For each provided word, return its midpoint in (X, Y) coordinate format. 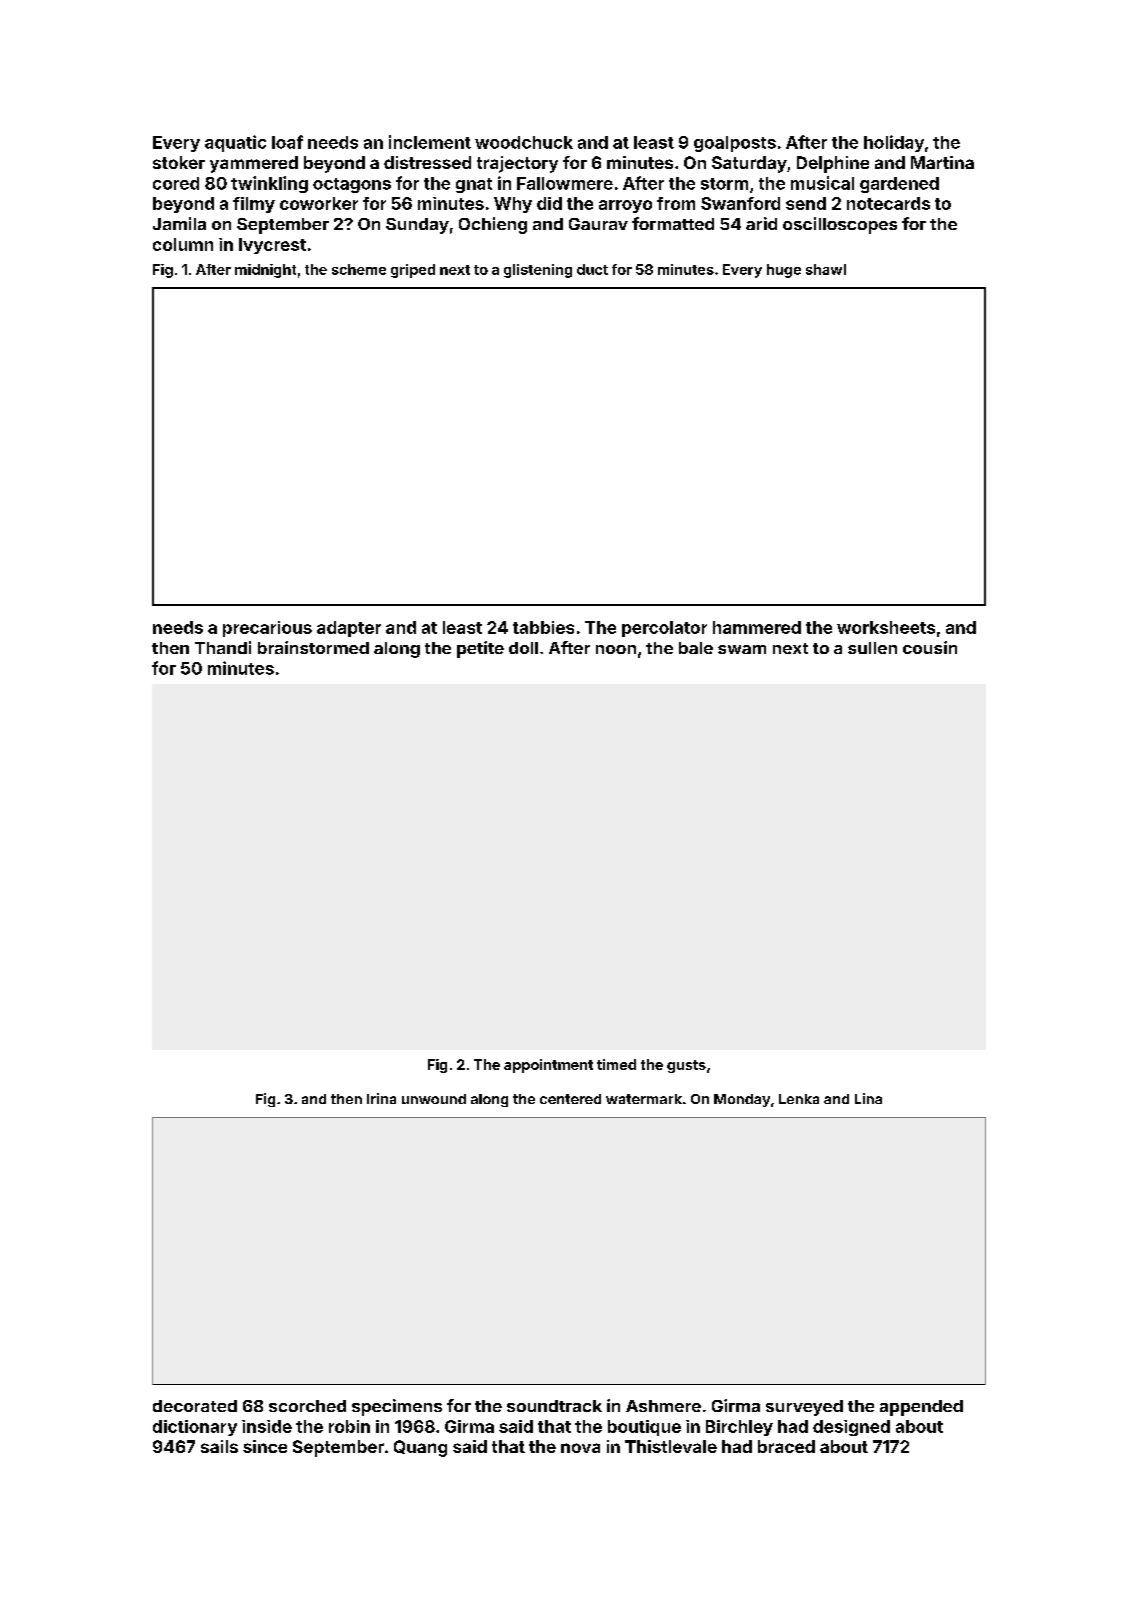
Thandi (223, 647)
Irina (381, 1098)
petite (480, 649)
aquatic (235, 143)
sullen (872, 648)
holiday (894, 143)
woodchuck (524, 142)
